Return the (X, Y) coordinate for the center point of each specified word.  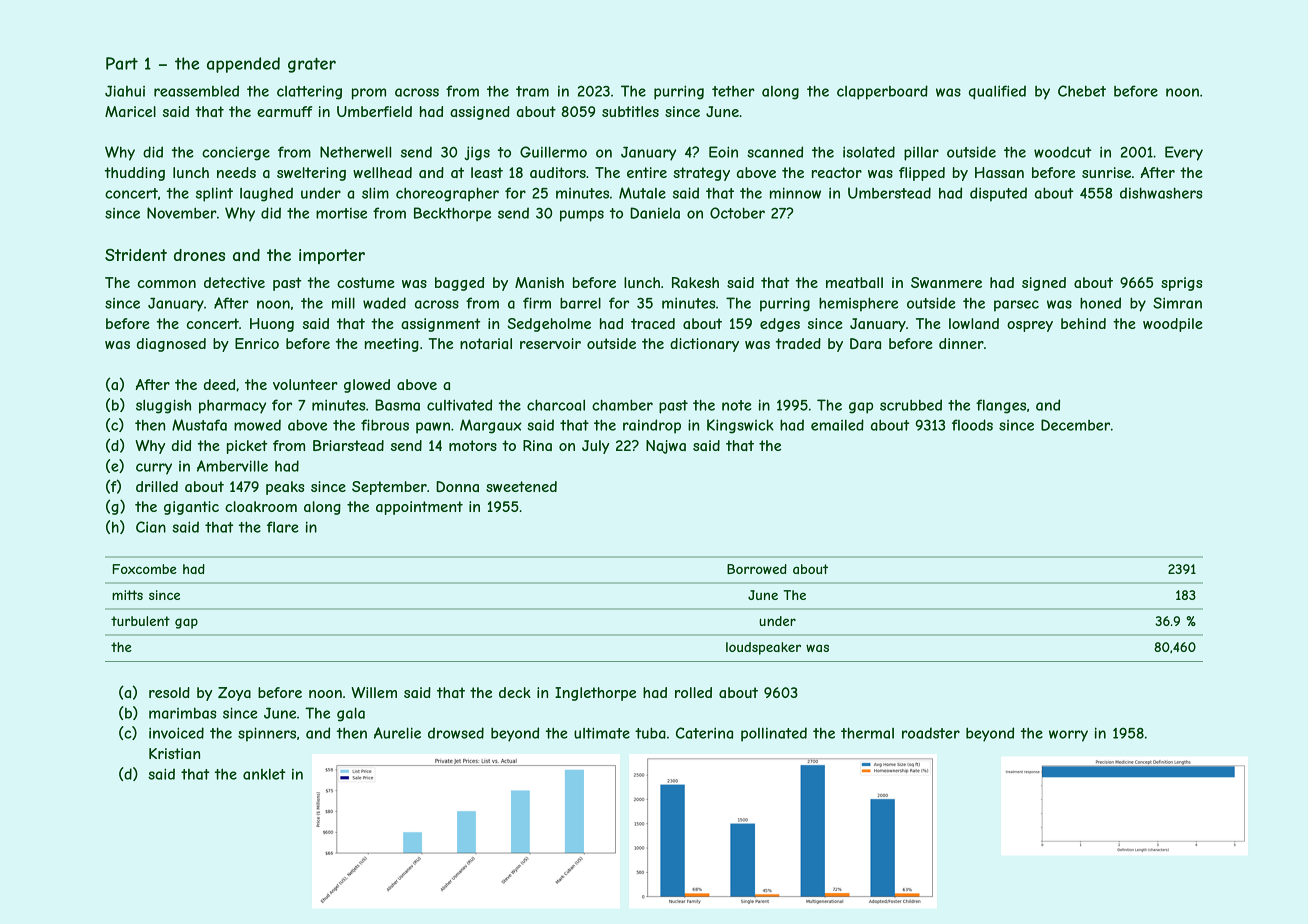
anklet (264, 774)
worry (1068, 736)
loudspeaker (763, 648)
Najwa (666, 447)
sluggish (163, 406)
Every (1184, 153)
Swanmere (946, 282)
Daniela (655, 213)
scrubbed (911, 405)
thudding (135, 174)
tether (733, 91)
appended (243, 65)
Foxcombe (145, 569)
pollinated (774, 734)
